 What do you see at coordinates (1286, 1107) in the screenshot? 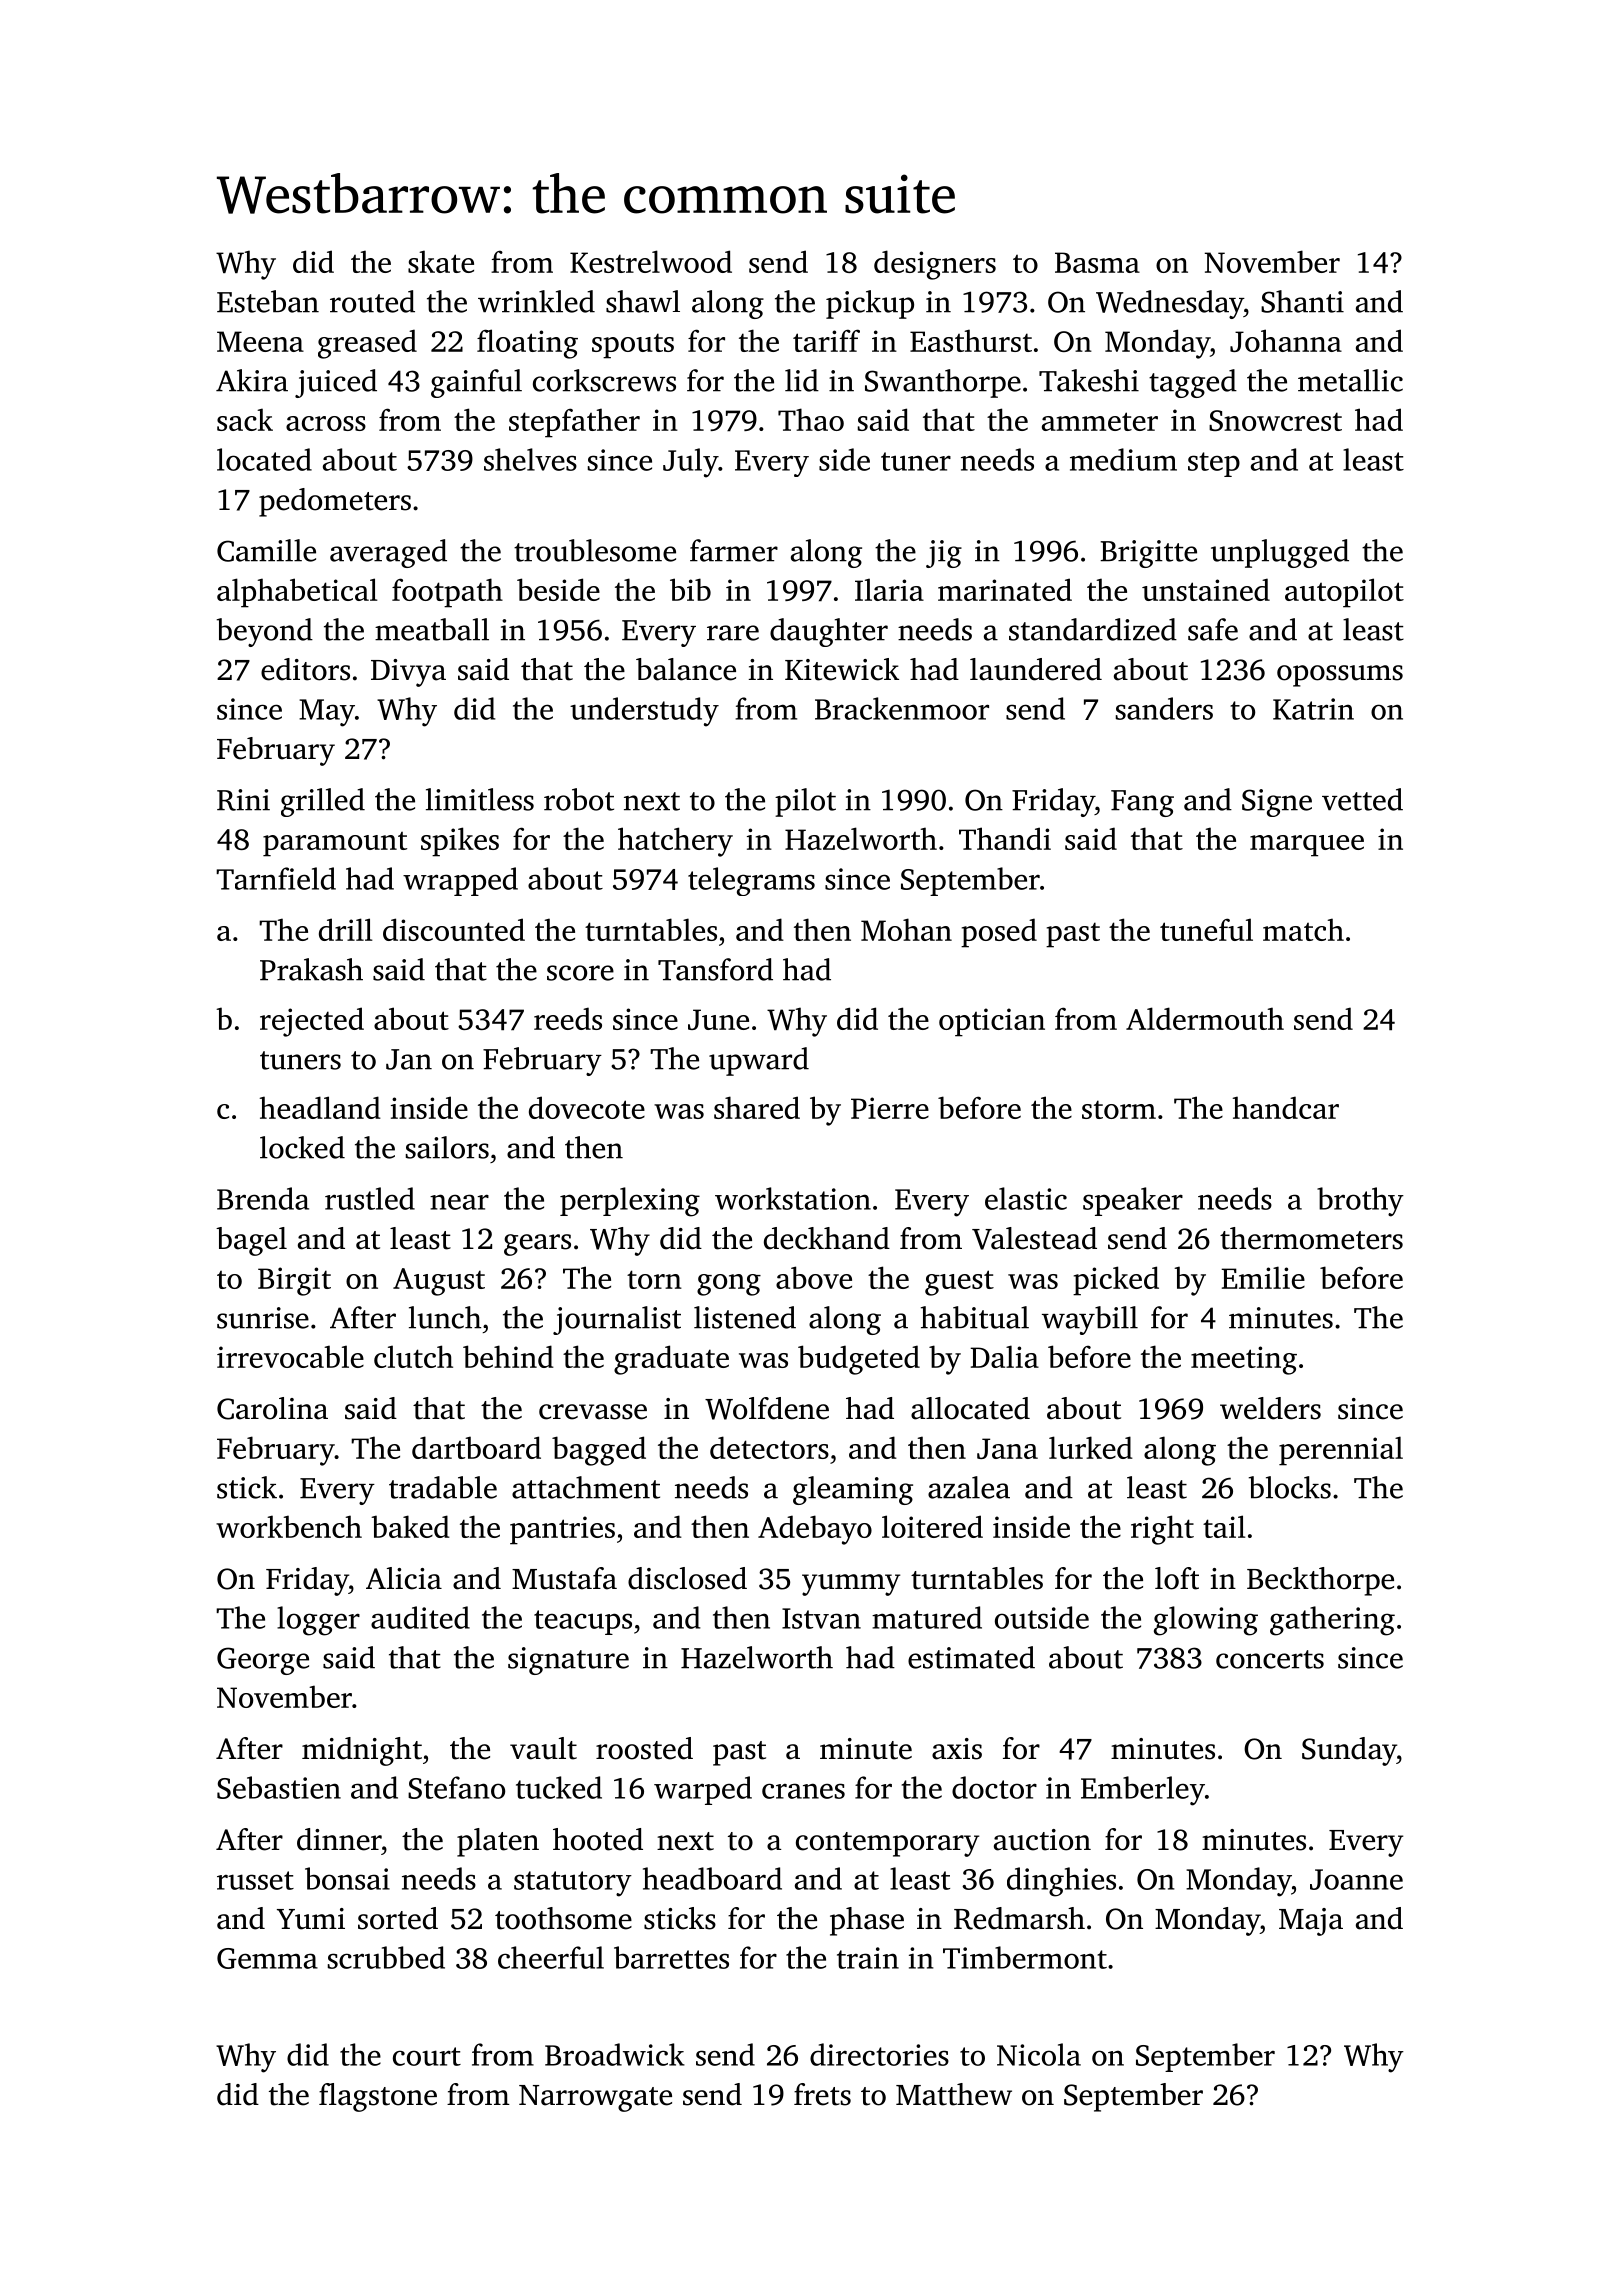
I see `handcar` at bounding box center [1286, 1107].
